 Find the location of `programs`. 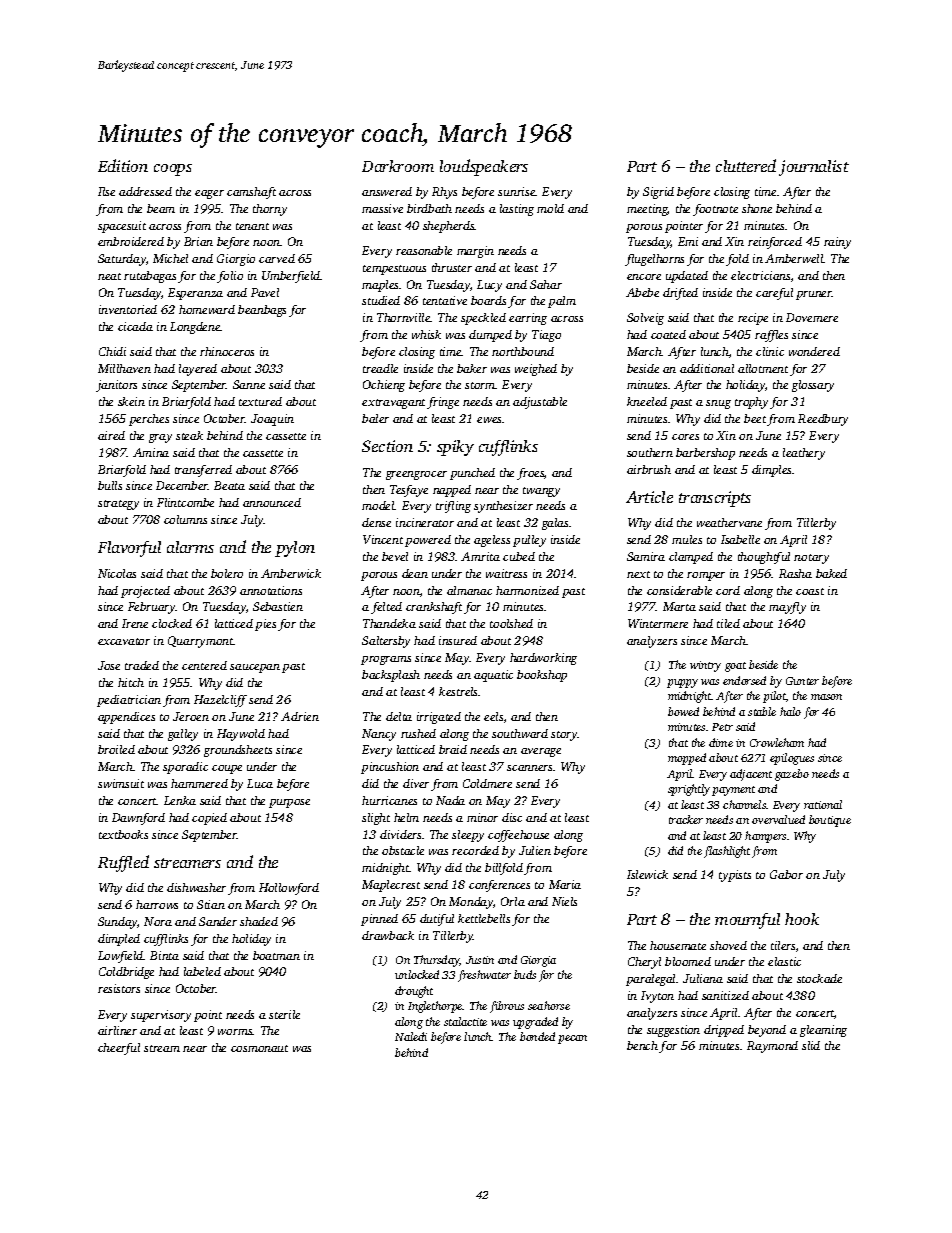

programs is located at coordinates (386, 660).
